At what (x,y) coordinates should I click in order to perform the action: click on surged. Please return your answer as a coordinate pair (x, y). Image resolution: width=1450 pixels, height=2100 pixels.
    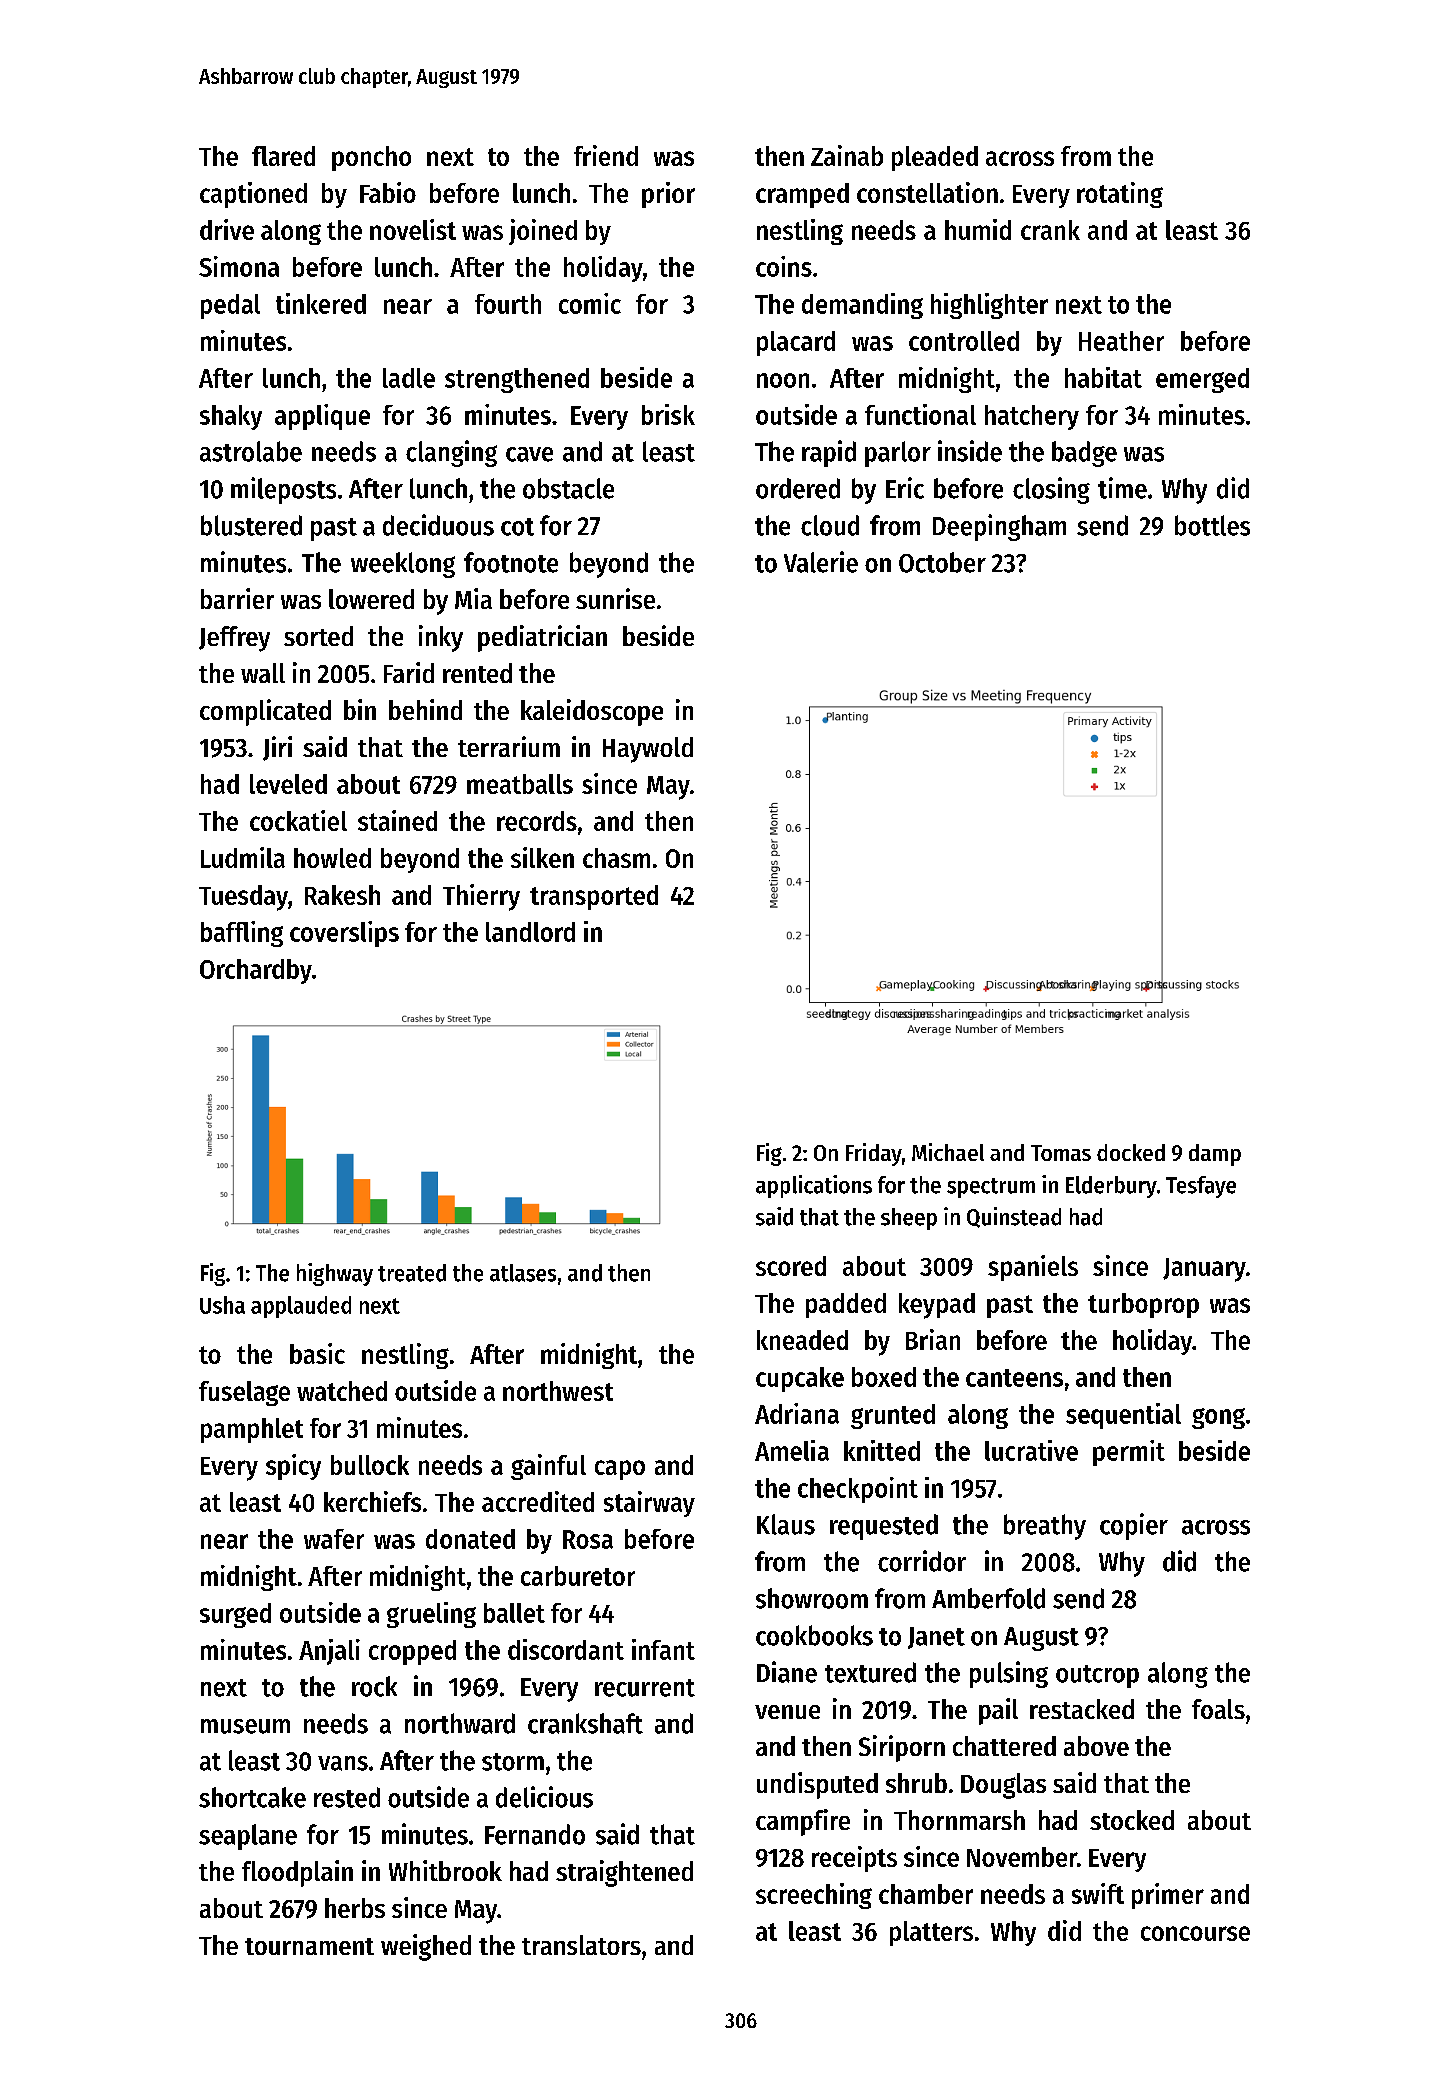
    Looking at the image, I should click on (235, 1615).
